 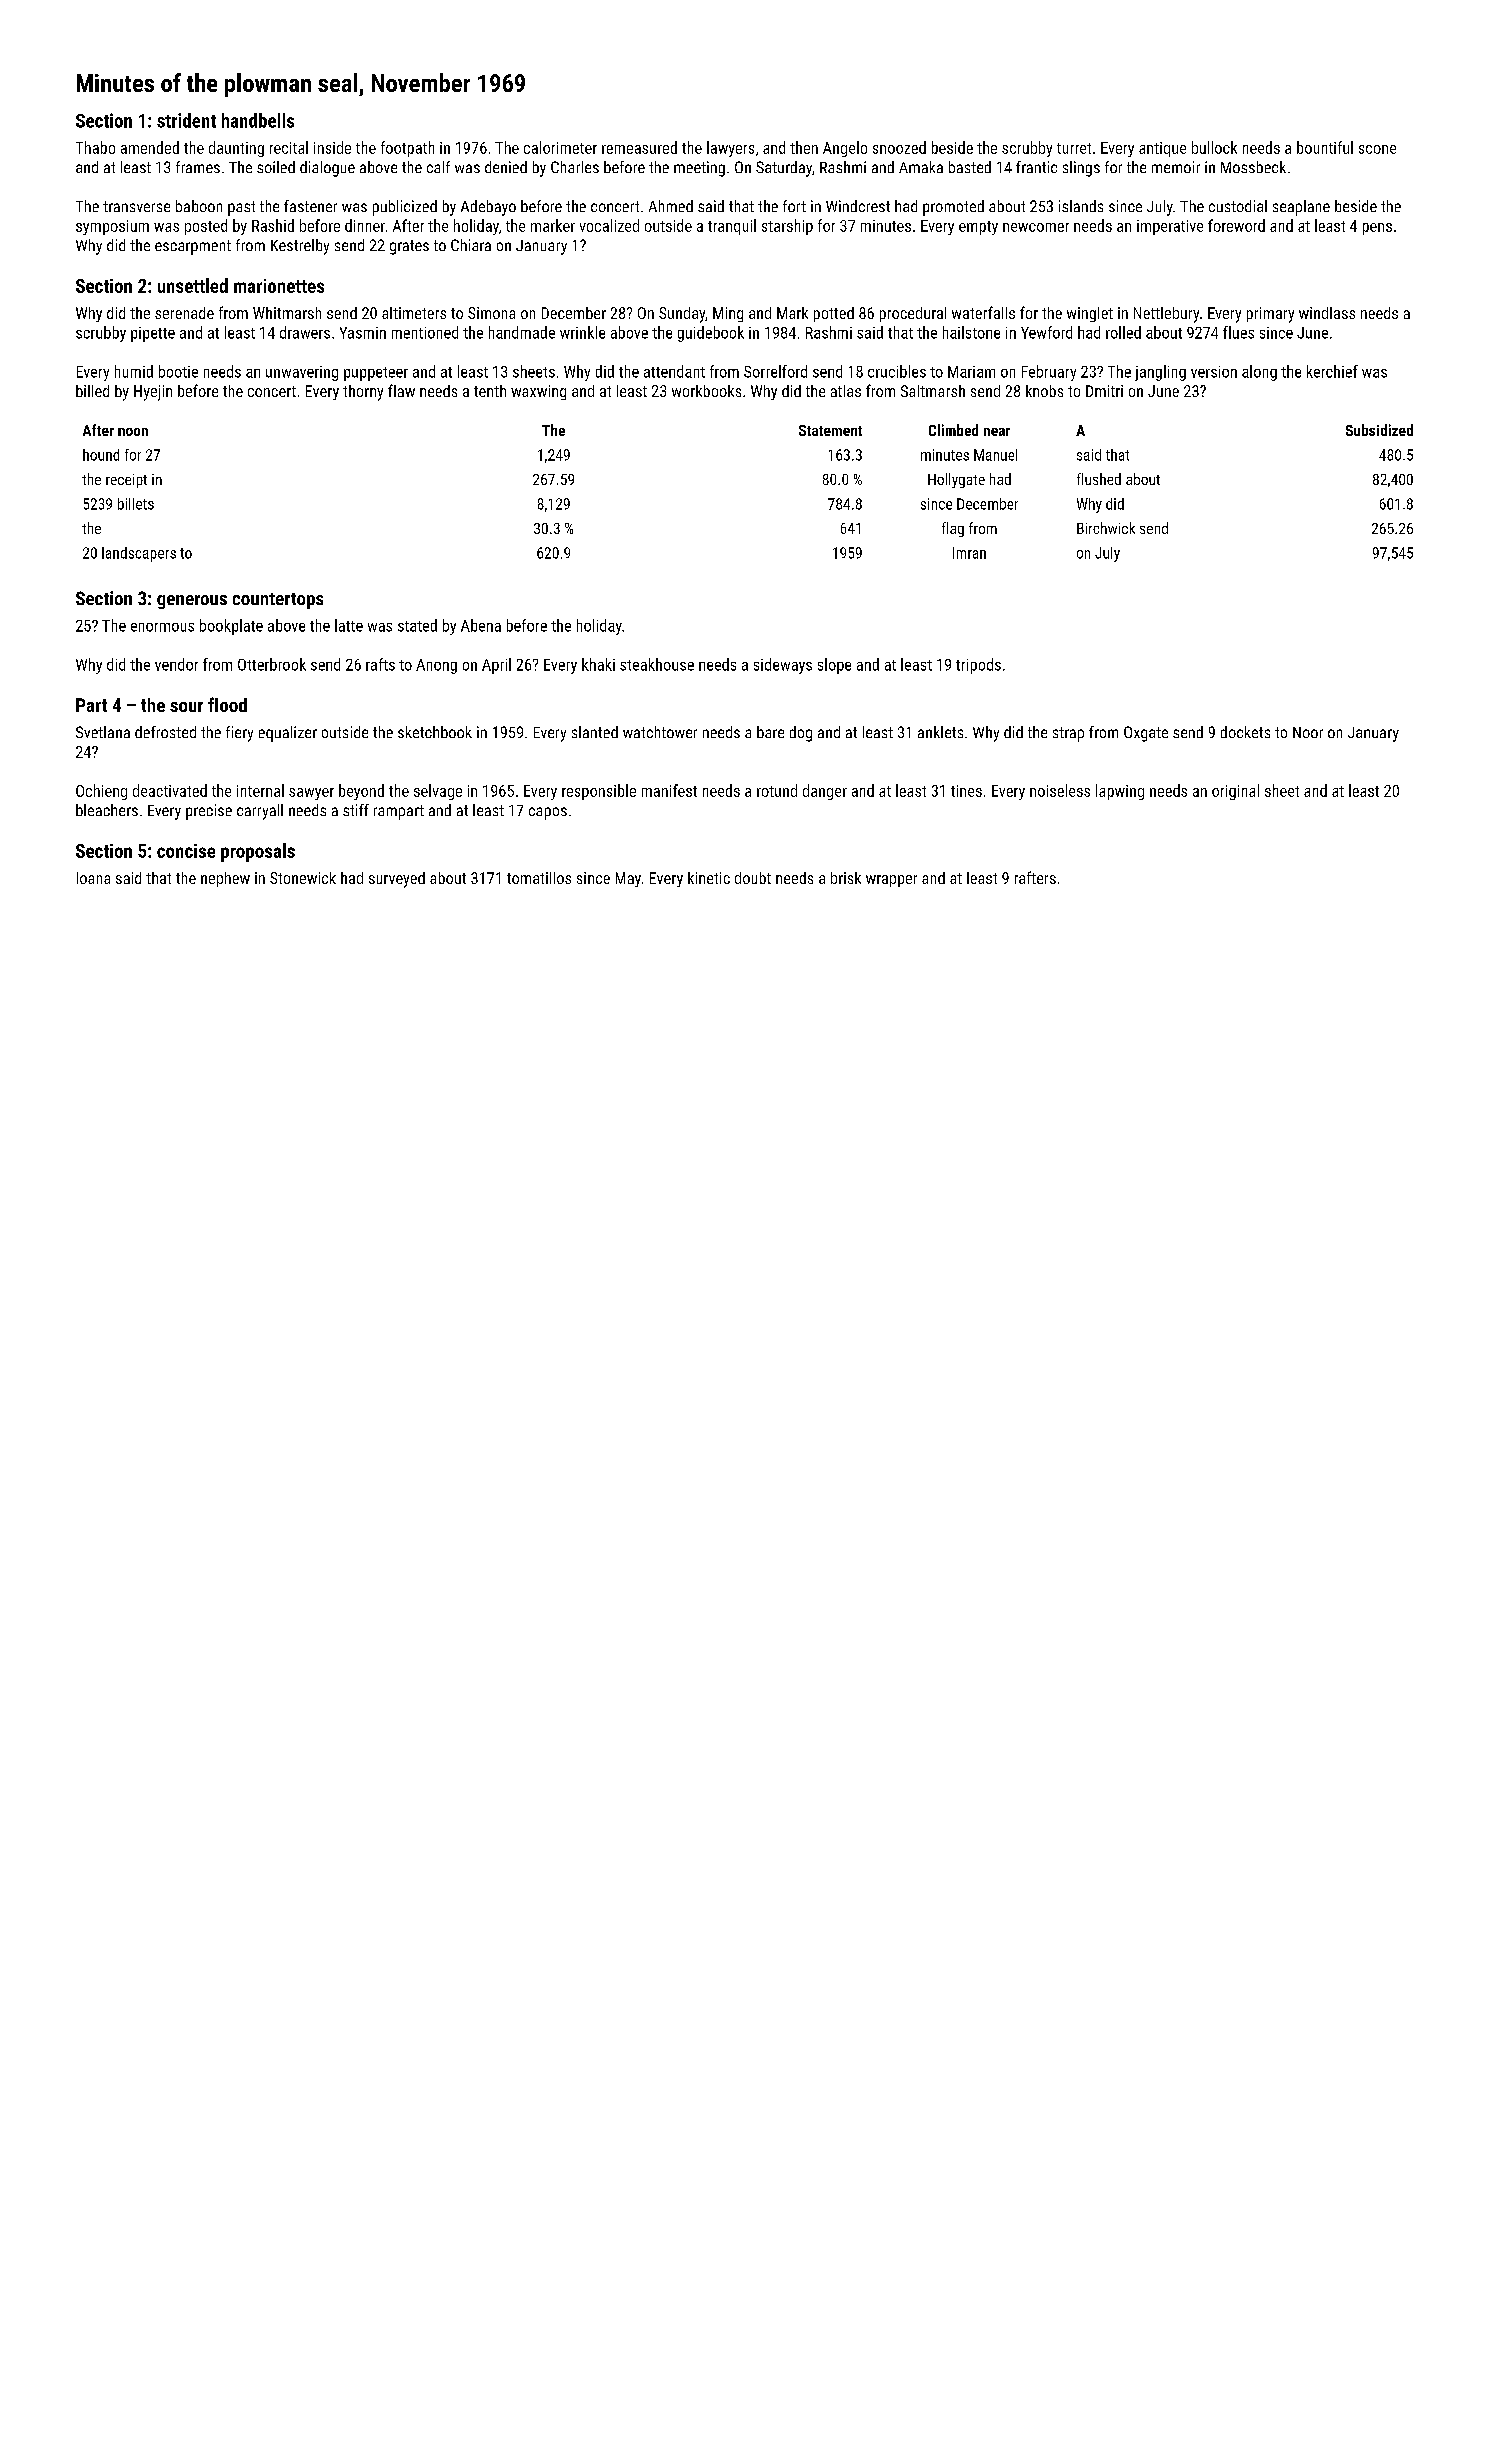 I want to click on turret, so click(x=1074, y=148).
